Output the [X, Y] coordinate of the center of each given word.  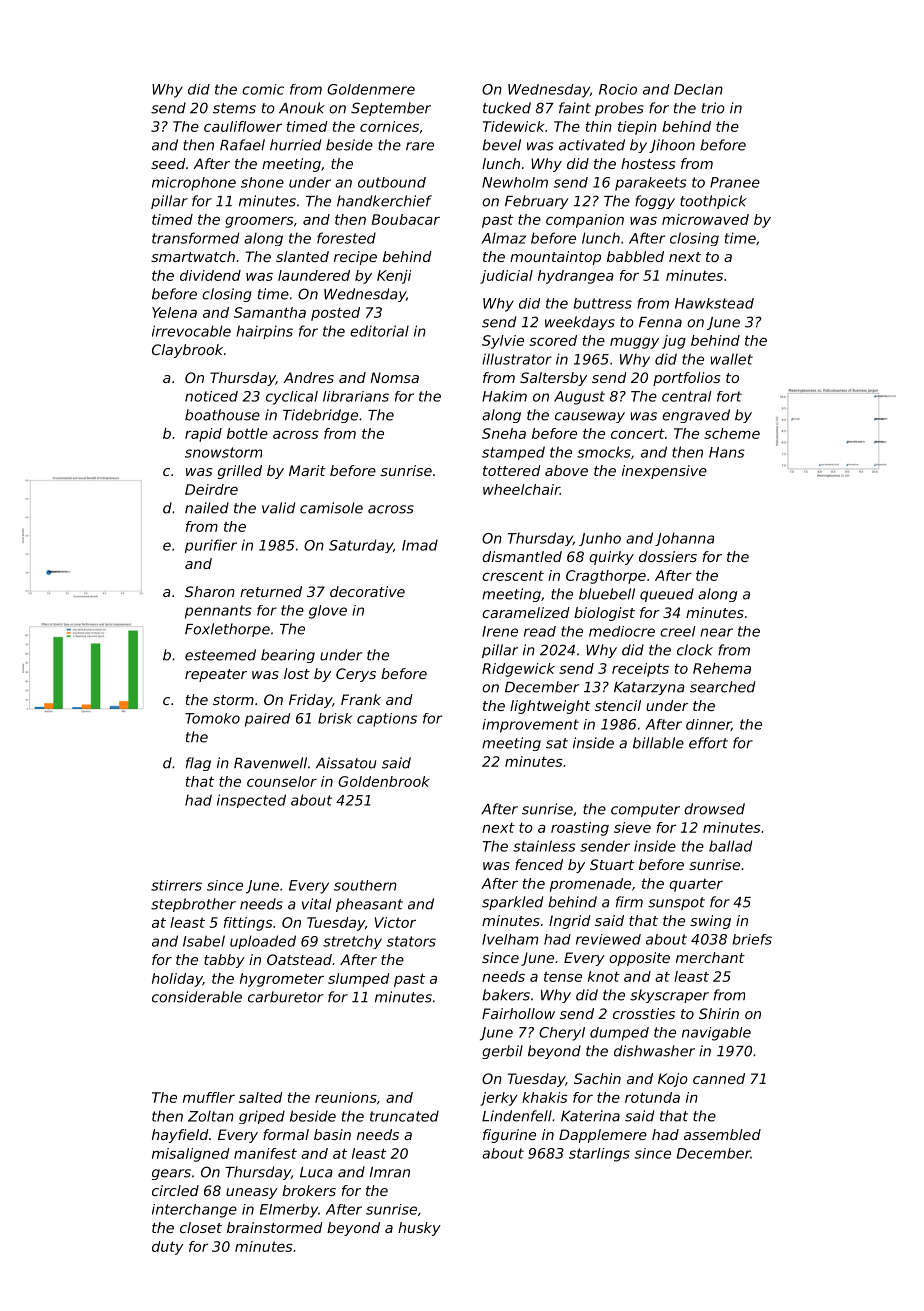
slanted [302, 256]
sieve [632, 827]
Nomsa [394, 377]
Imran [390, 1172]
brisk [335, 718]
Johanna [684, 539]
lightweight [550, 707]
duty [168, 1248]
